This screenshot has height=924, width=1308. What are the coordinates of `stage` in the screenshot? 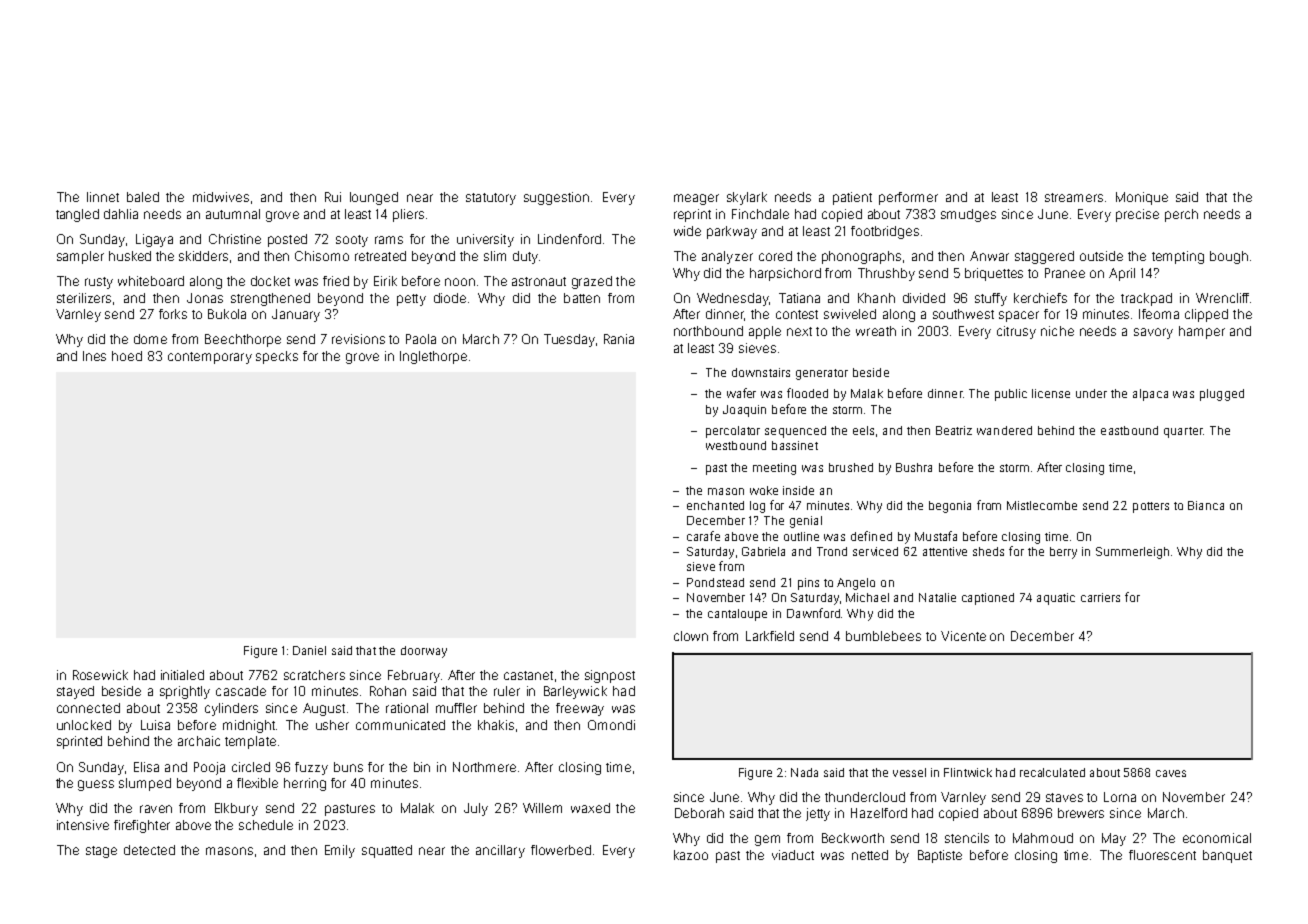 It's located at (101, 852).
